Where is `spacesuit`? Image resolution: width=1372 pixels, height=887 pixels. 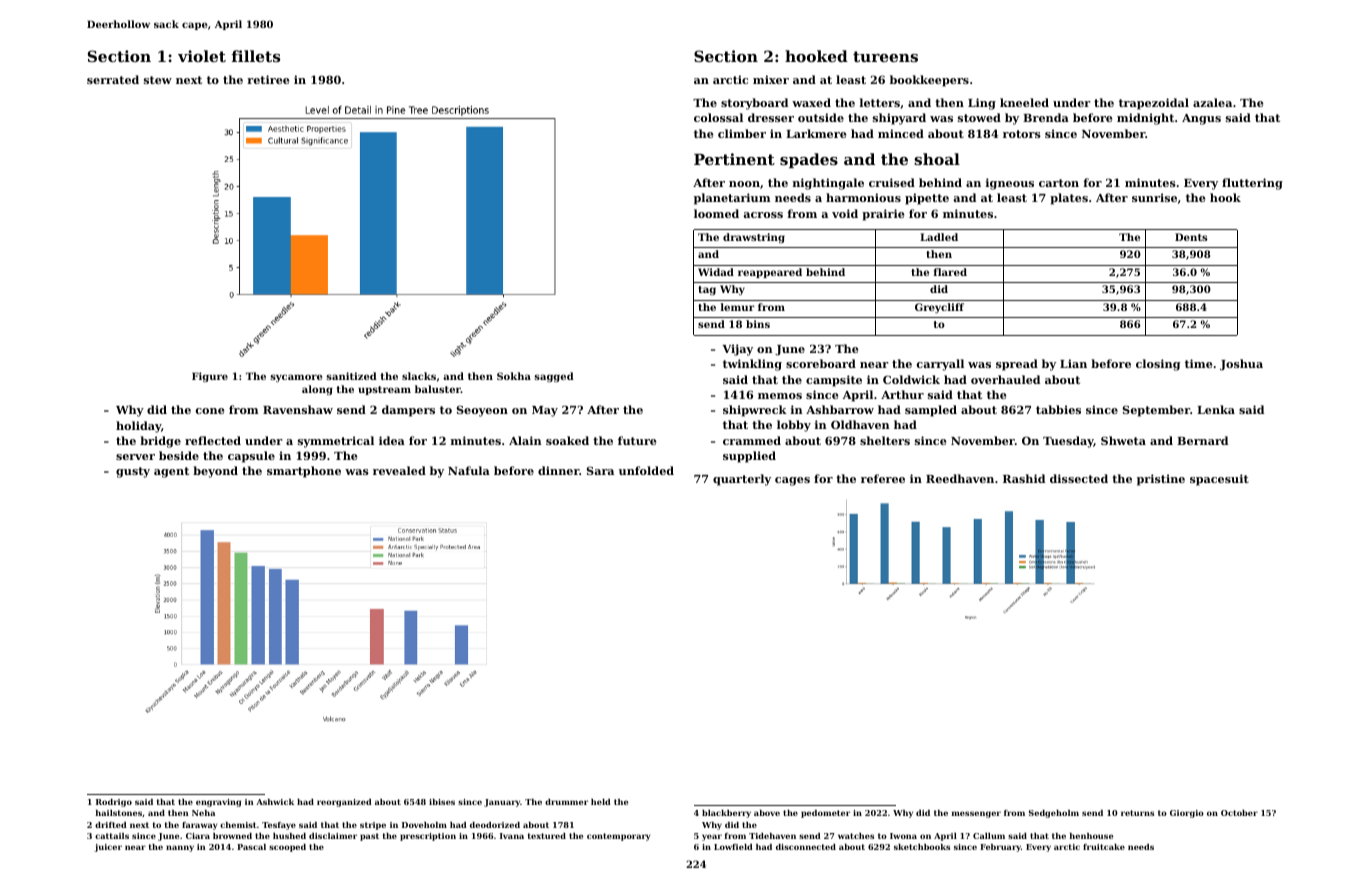
spacesuit is located at coordinates (1219, 480).
